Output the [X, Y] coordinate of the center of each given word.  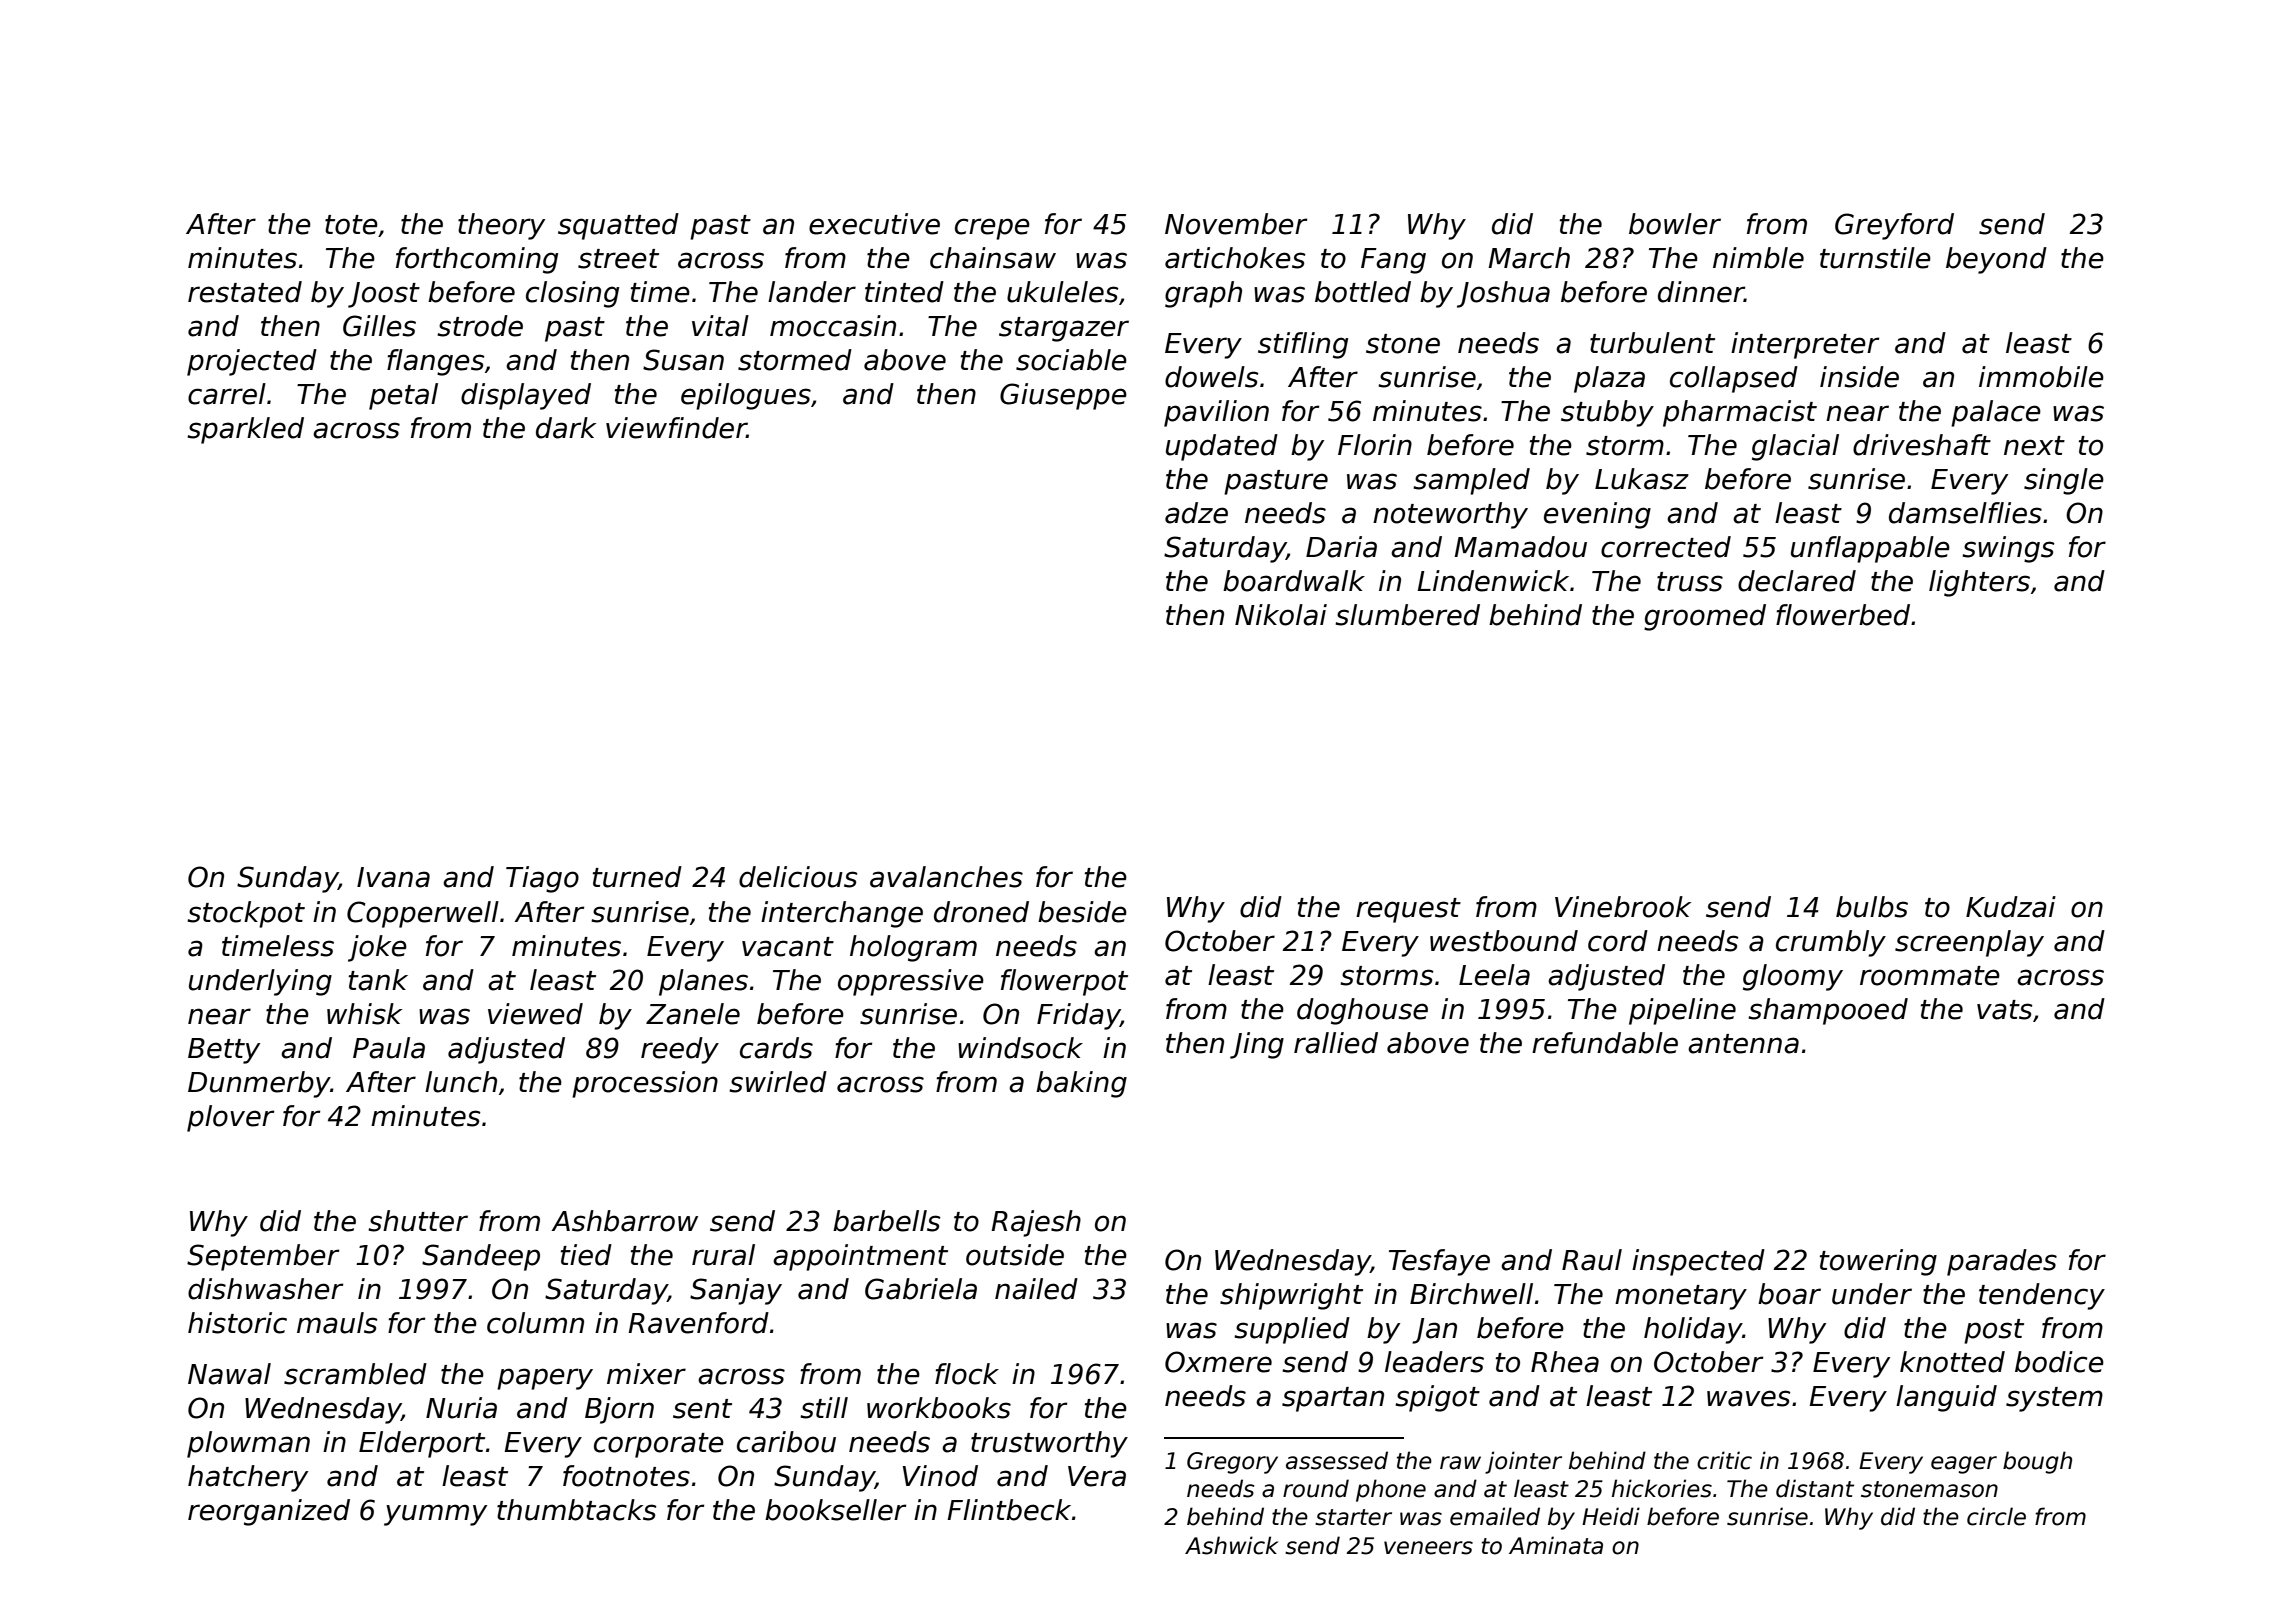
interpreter [1805, 345]
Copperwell [423, 914]
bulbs [1872, 907]
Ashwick [1231, 1545]
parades [2002, 1262]
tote [351, 225]
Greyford [1894, 226]
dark [566, 428]
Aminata [1556, 1545]
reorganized [269, 1512]
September [263, 1257]
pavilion [1216, 413]
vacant [788, 947]
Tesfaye [1439, 1262]
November [1236, 224]
